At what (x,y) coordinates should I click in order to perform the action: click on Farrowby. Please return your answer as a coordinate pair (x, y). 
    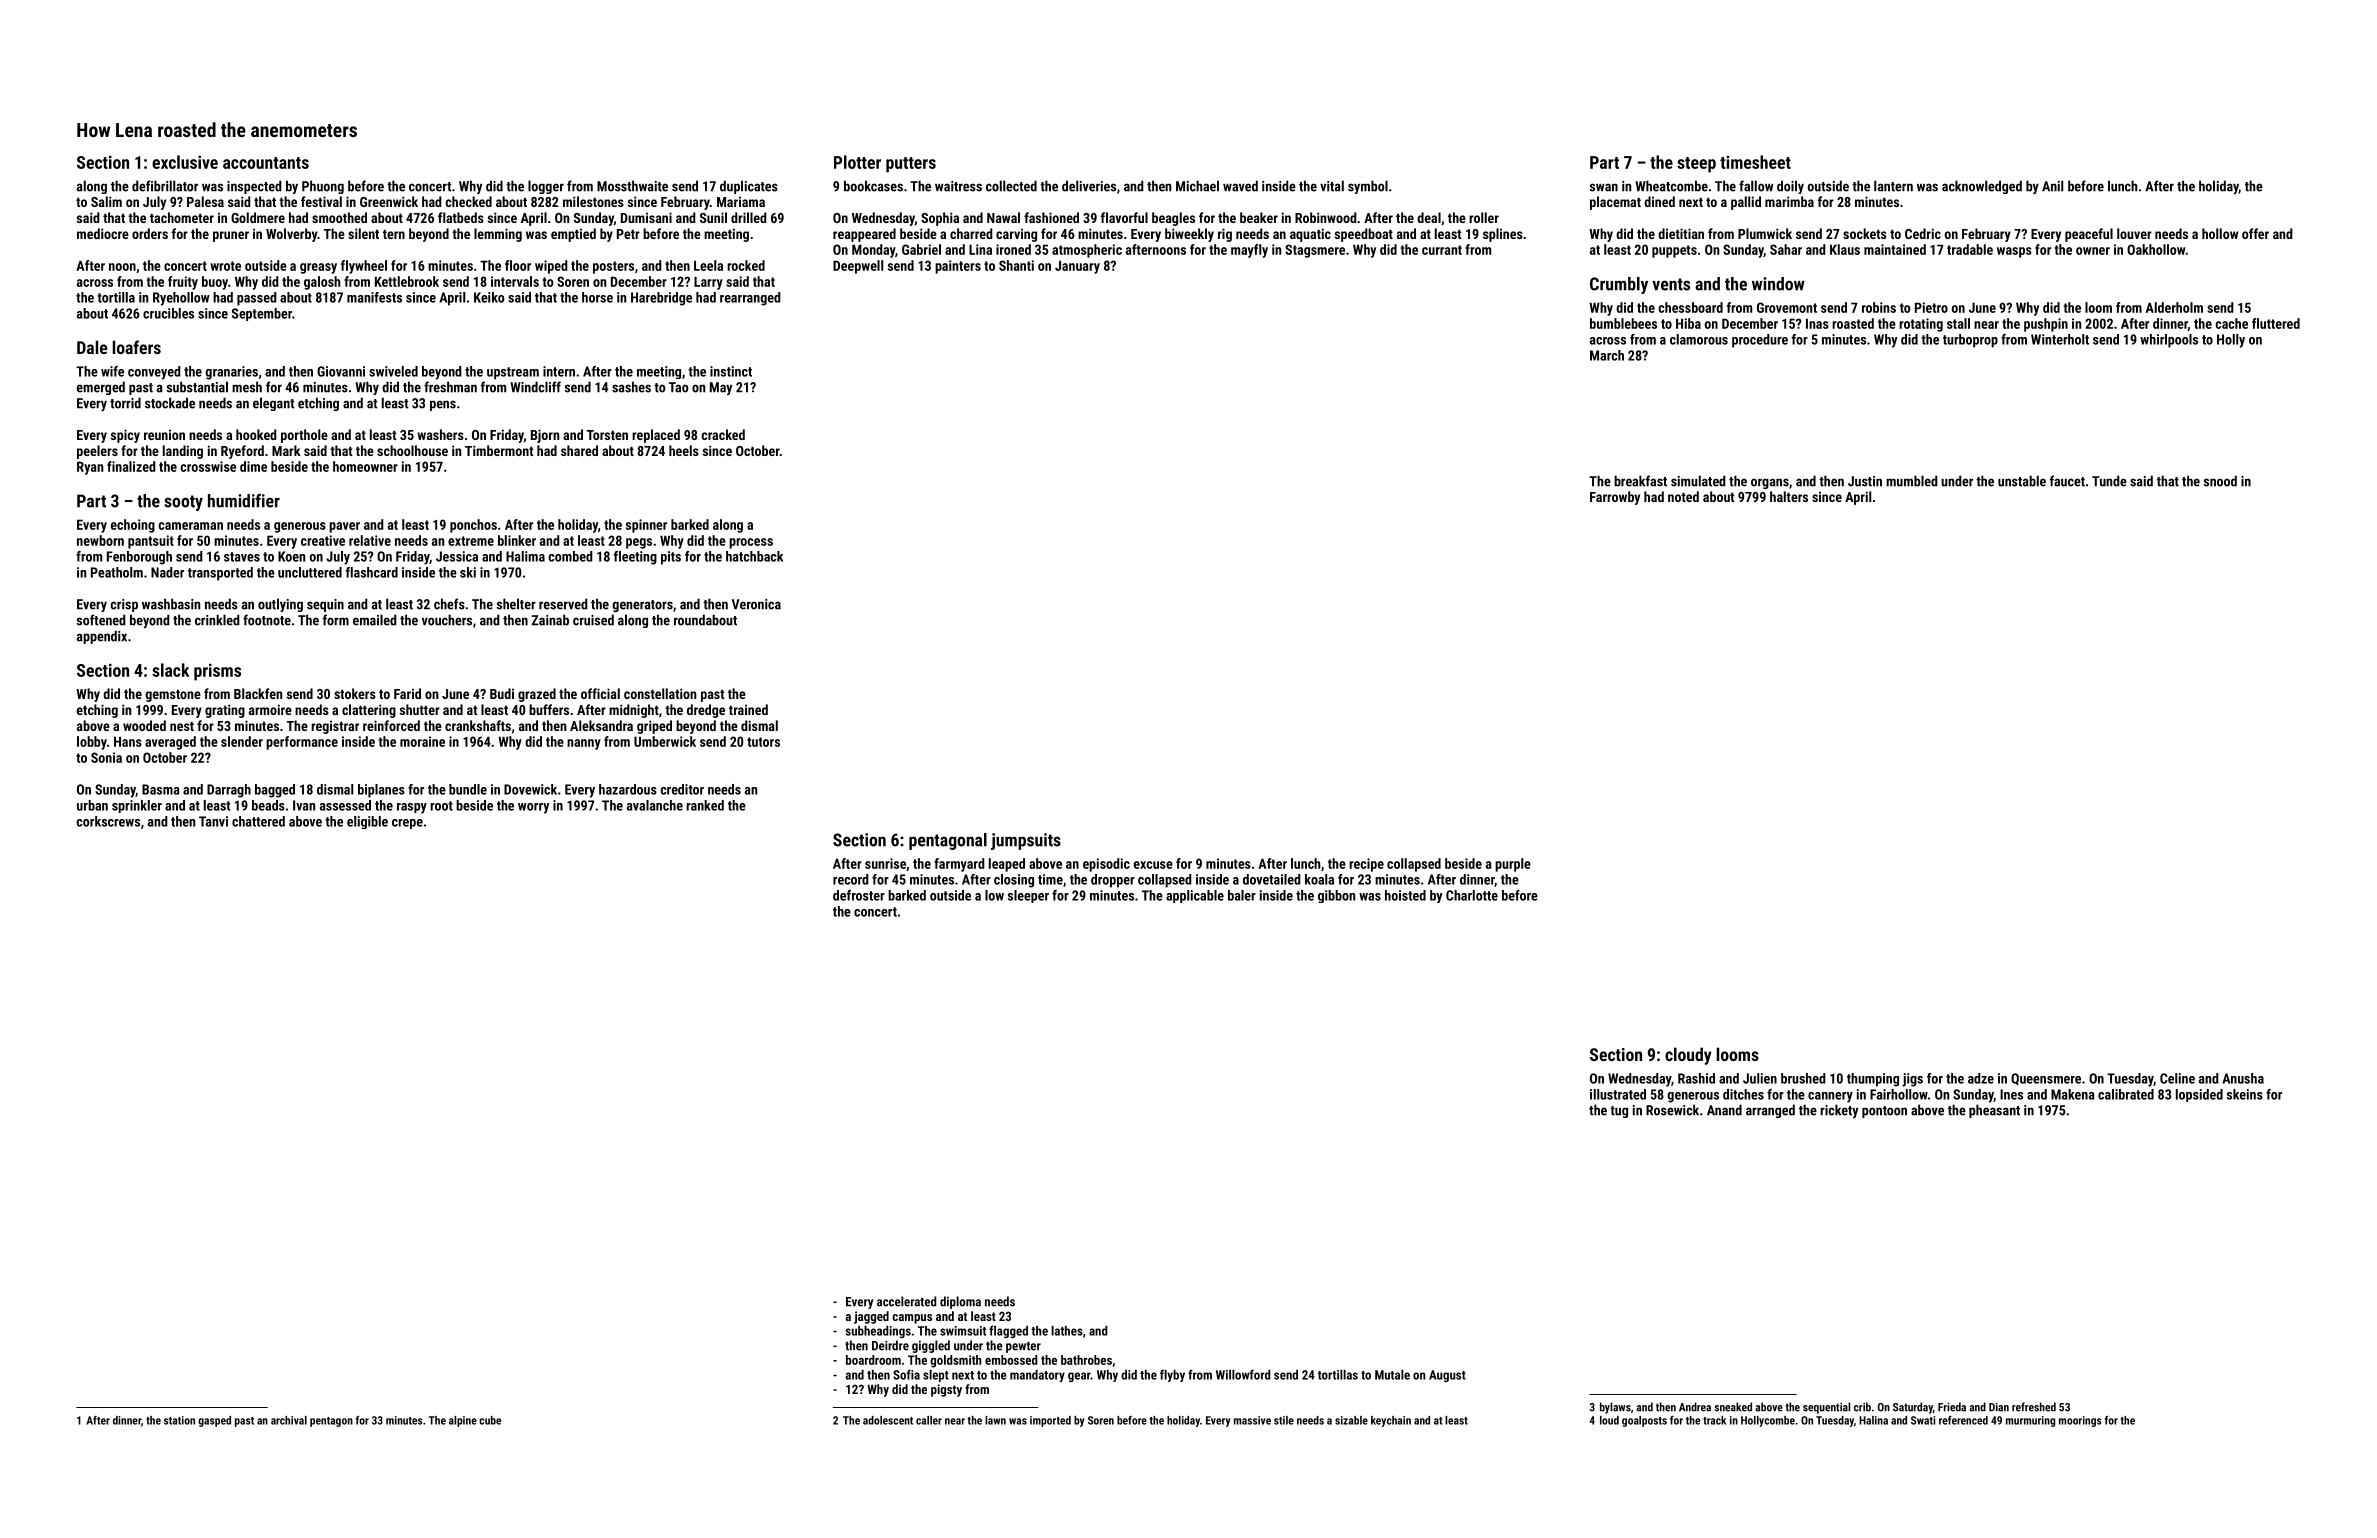
    Looking at the image, I should click on (1615, 498).
